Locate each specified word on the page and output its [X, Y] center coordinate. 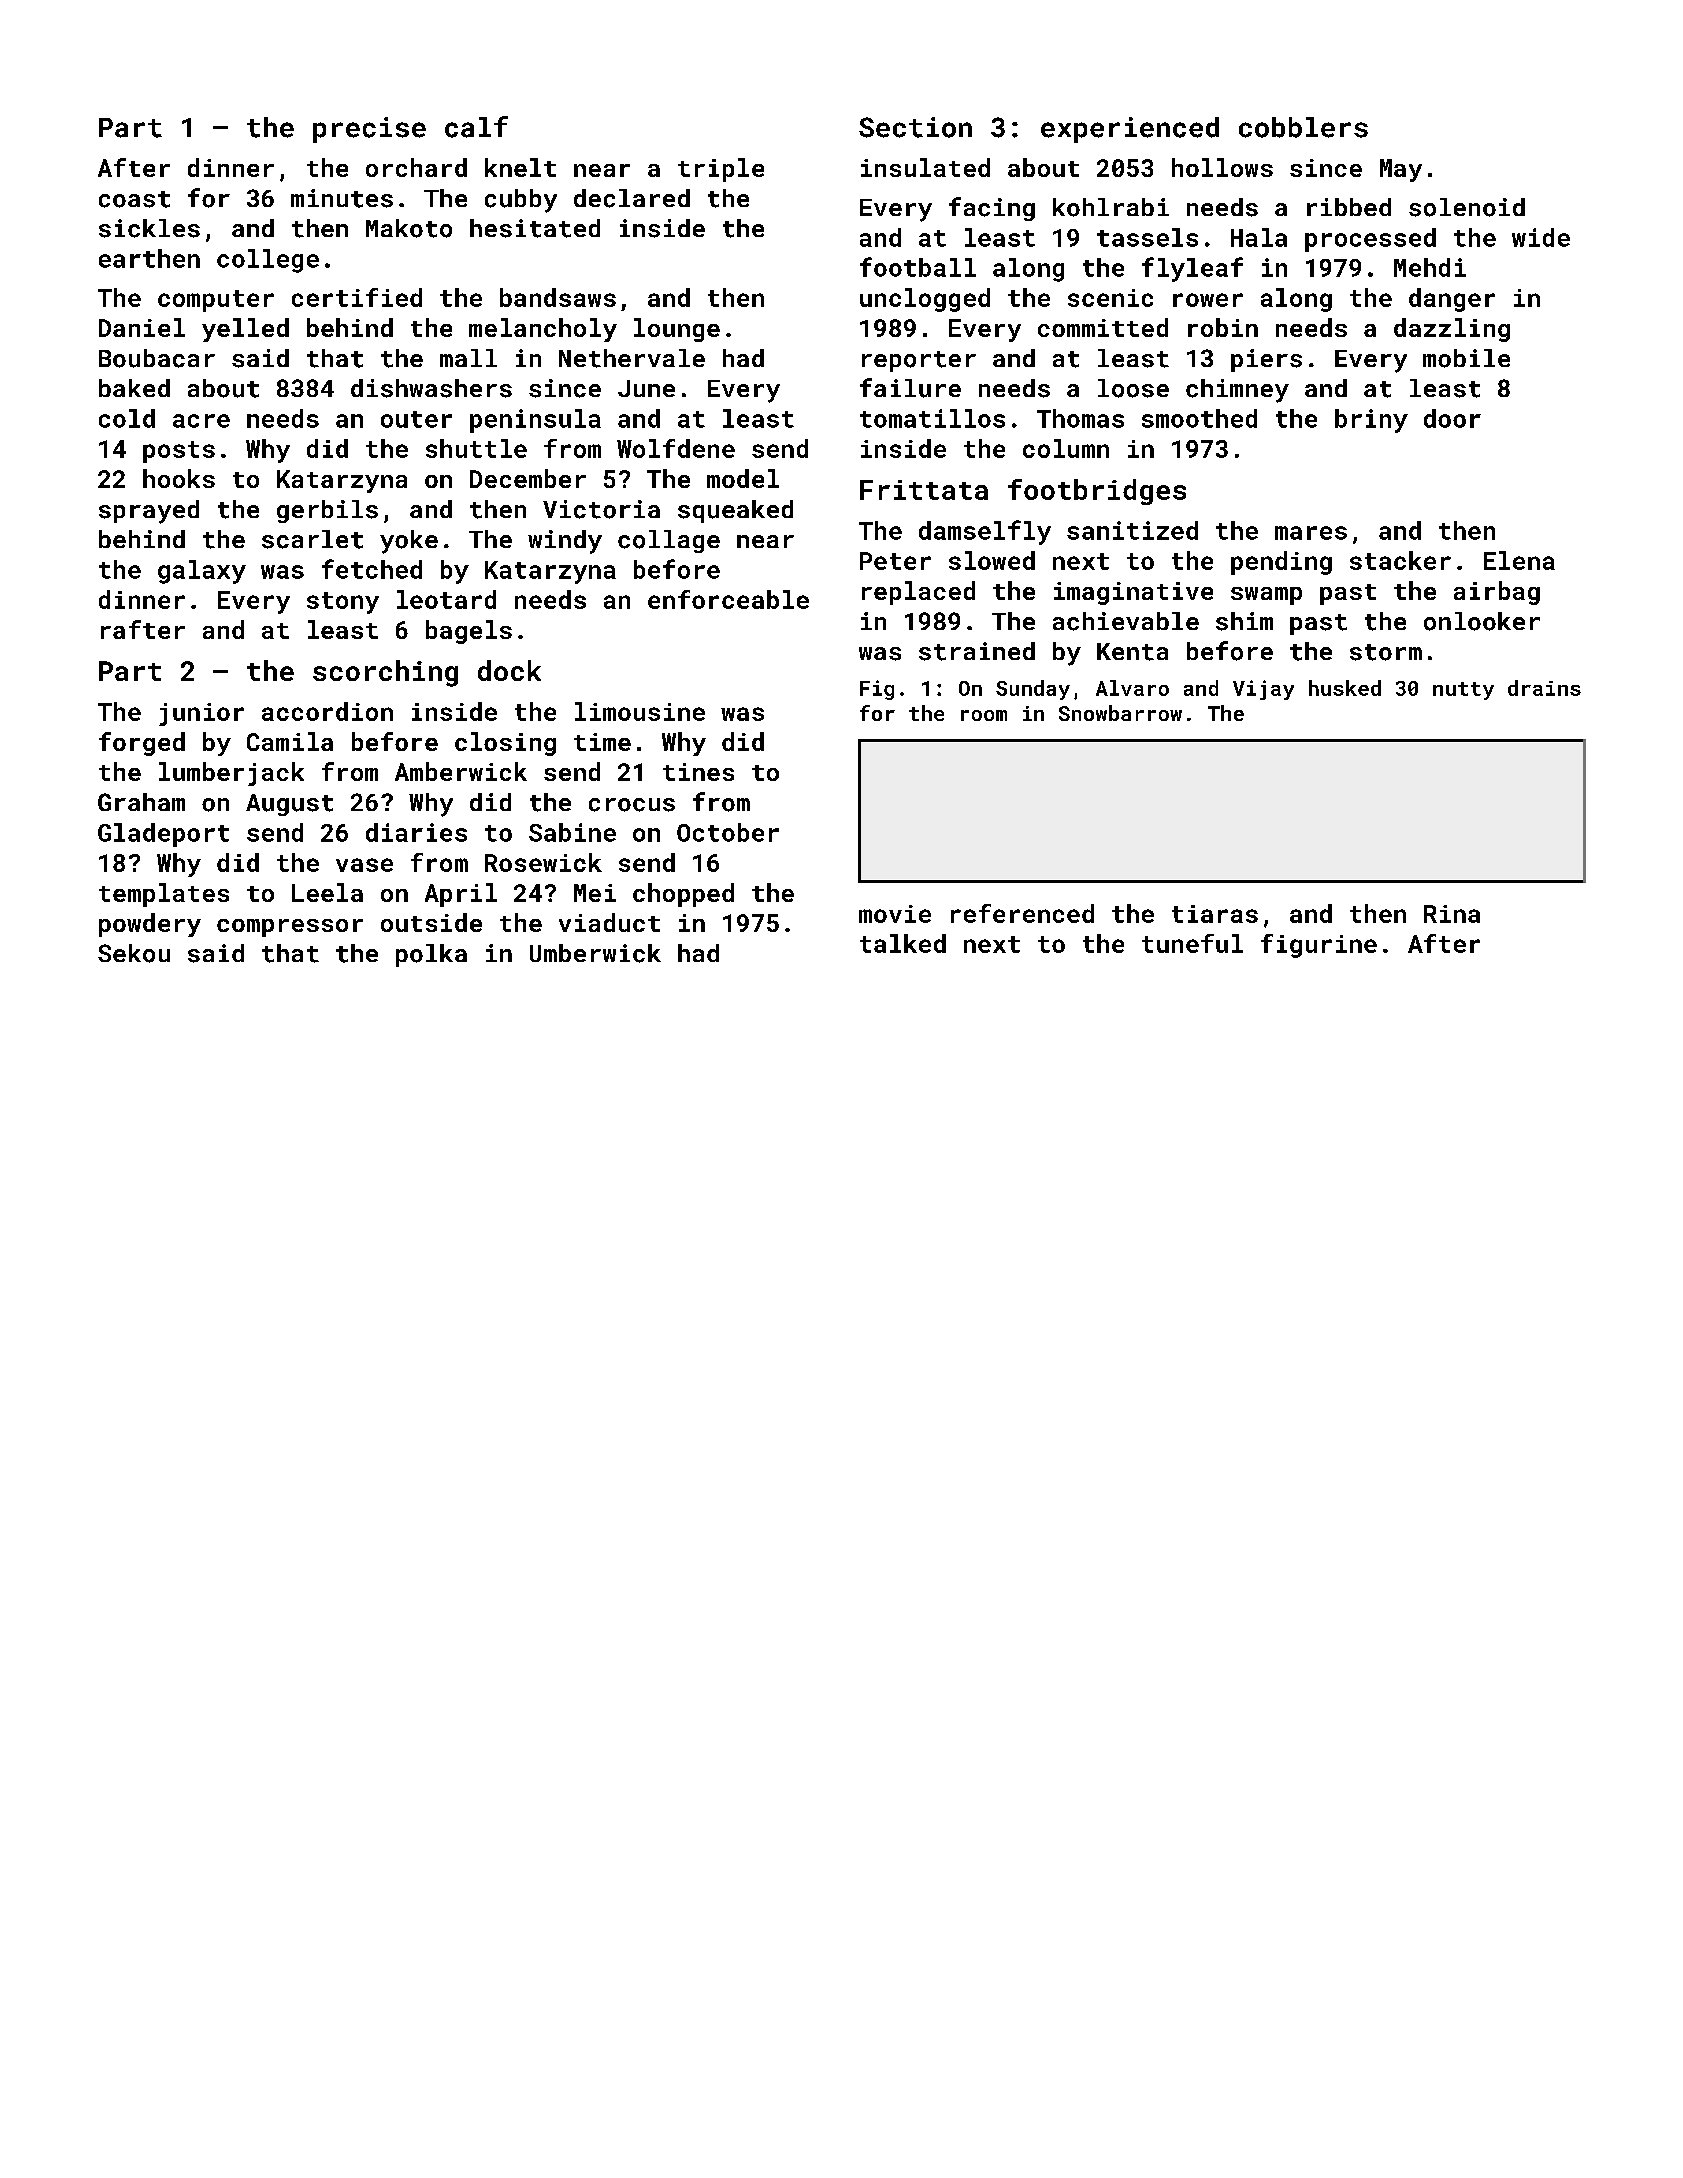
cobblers [1303, 127]
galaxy [202, 572]
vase [364, 865]
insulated [925, 167]
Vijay [1263, 690]
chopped [683, 895]
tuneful [1192, 943]
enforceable [728, 599]
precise [369, 130]
